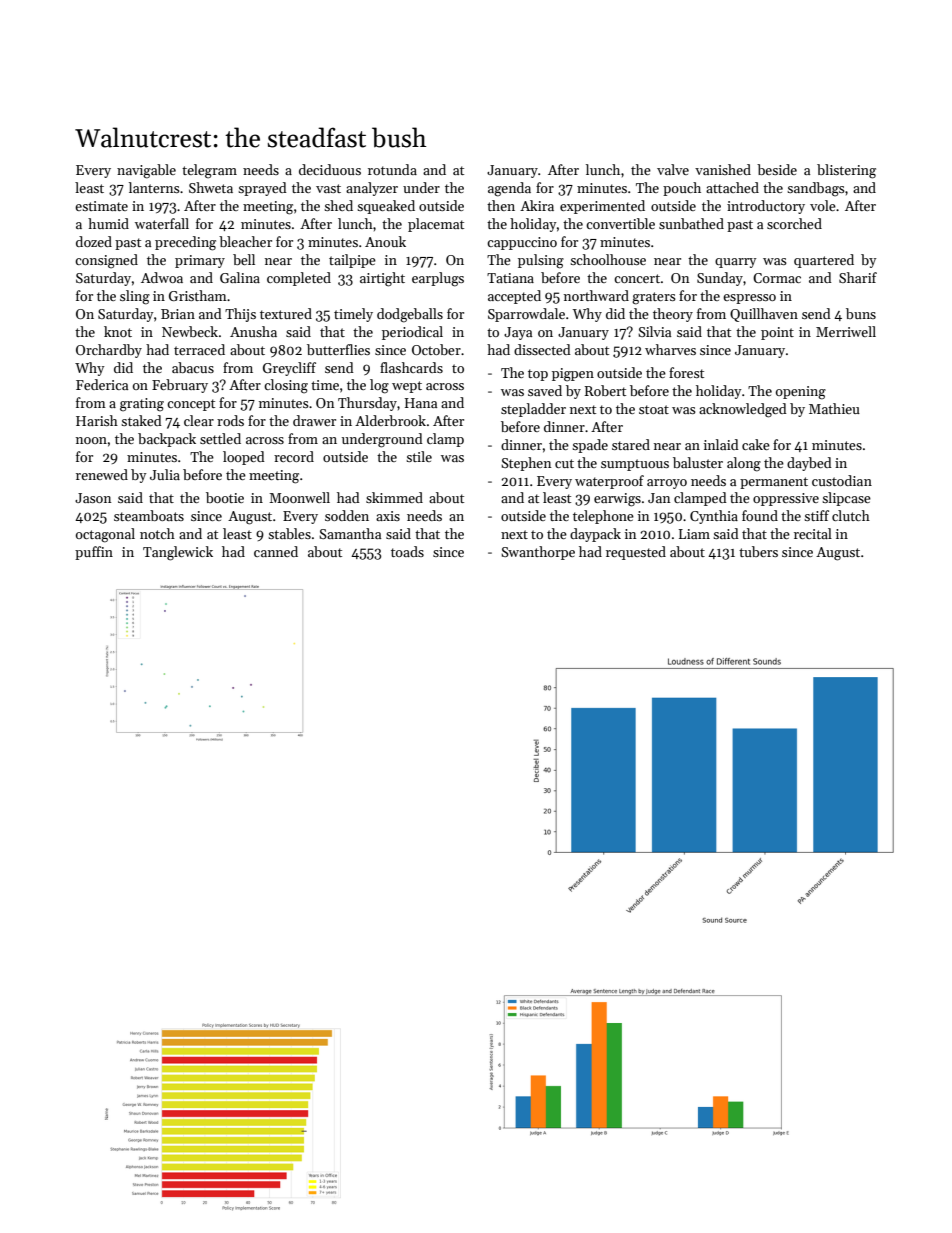  What do you see at coordinates (146, 171) in the screenshot?
I see `navigable` at bounding box center [146, 171].
